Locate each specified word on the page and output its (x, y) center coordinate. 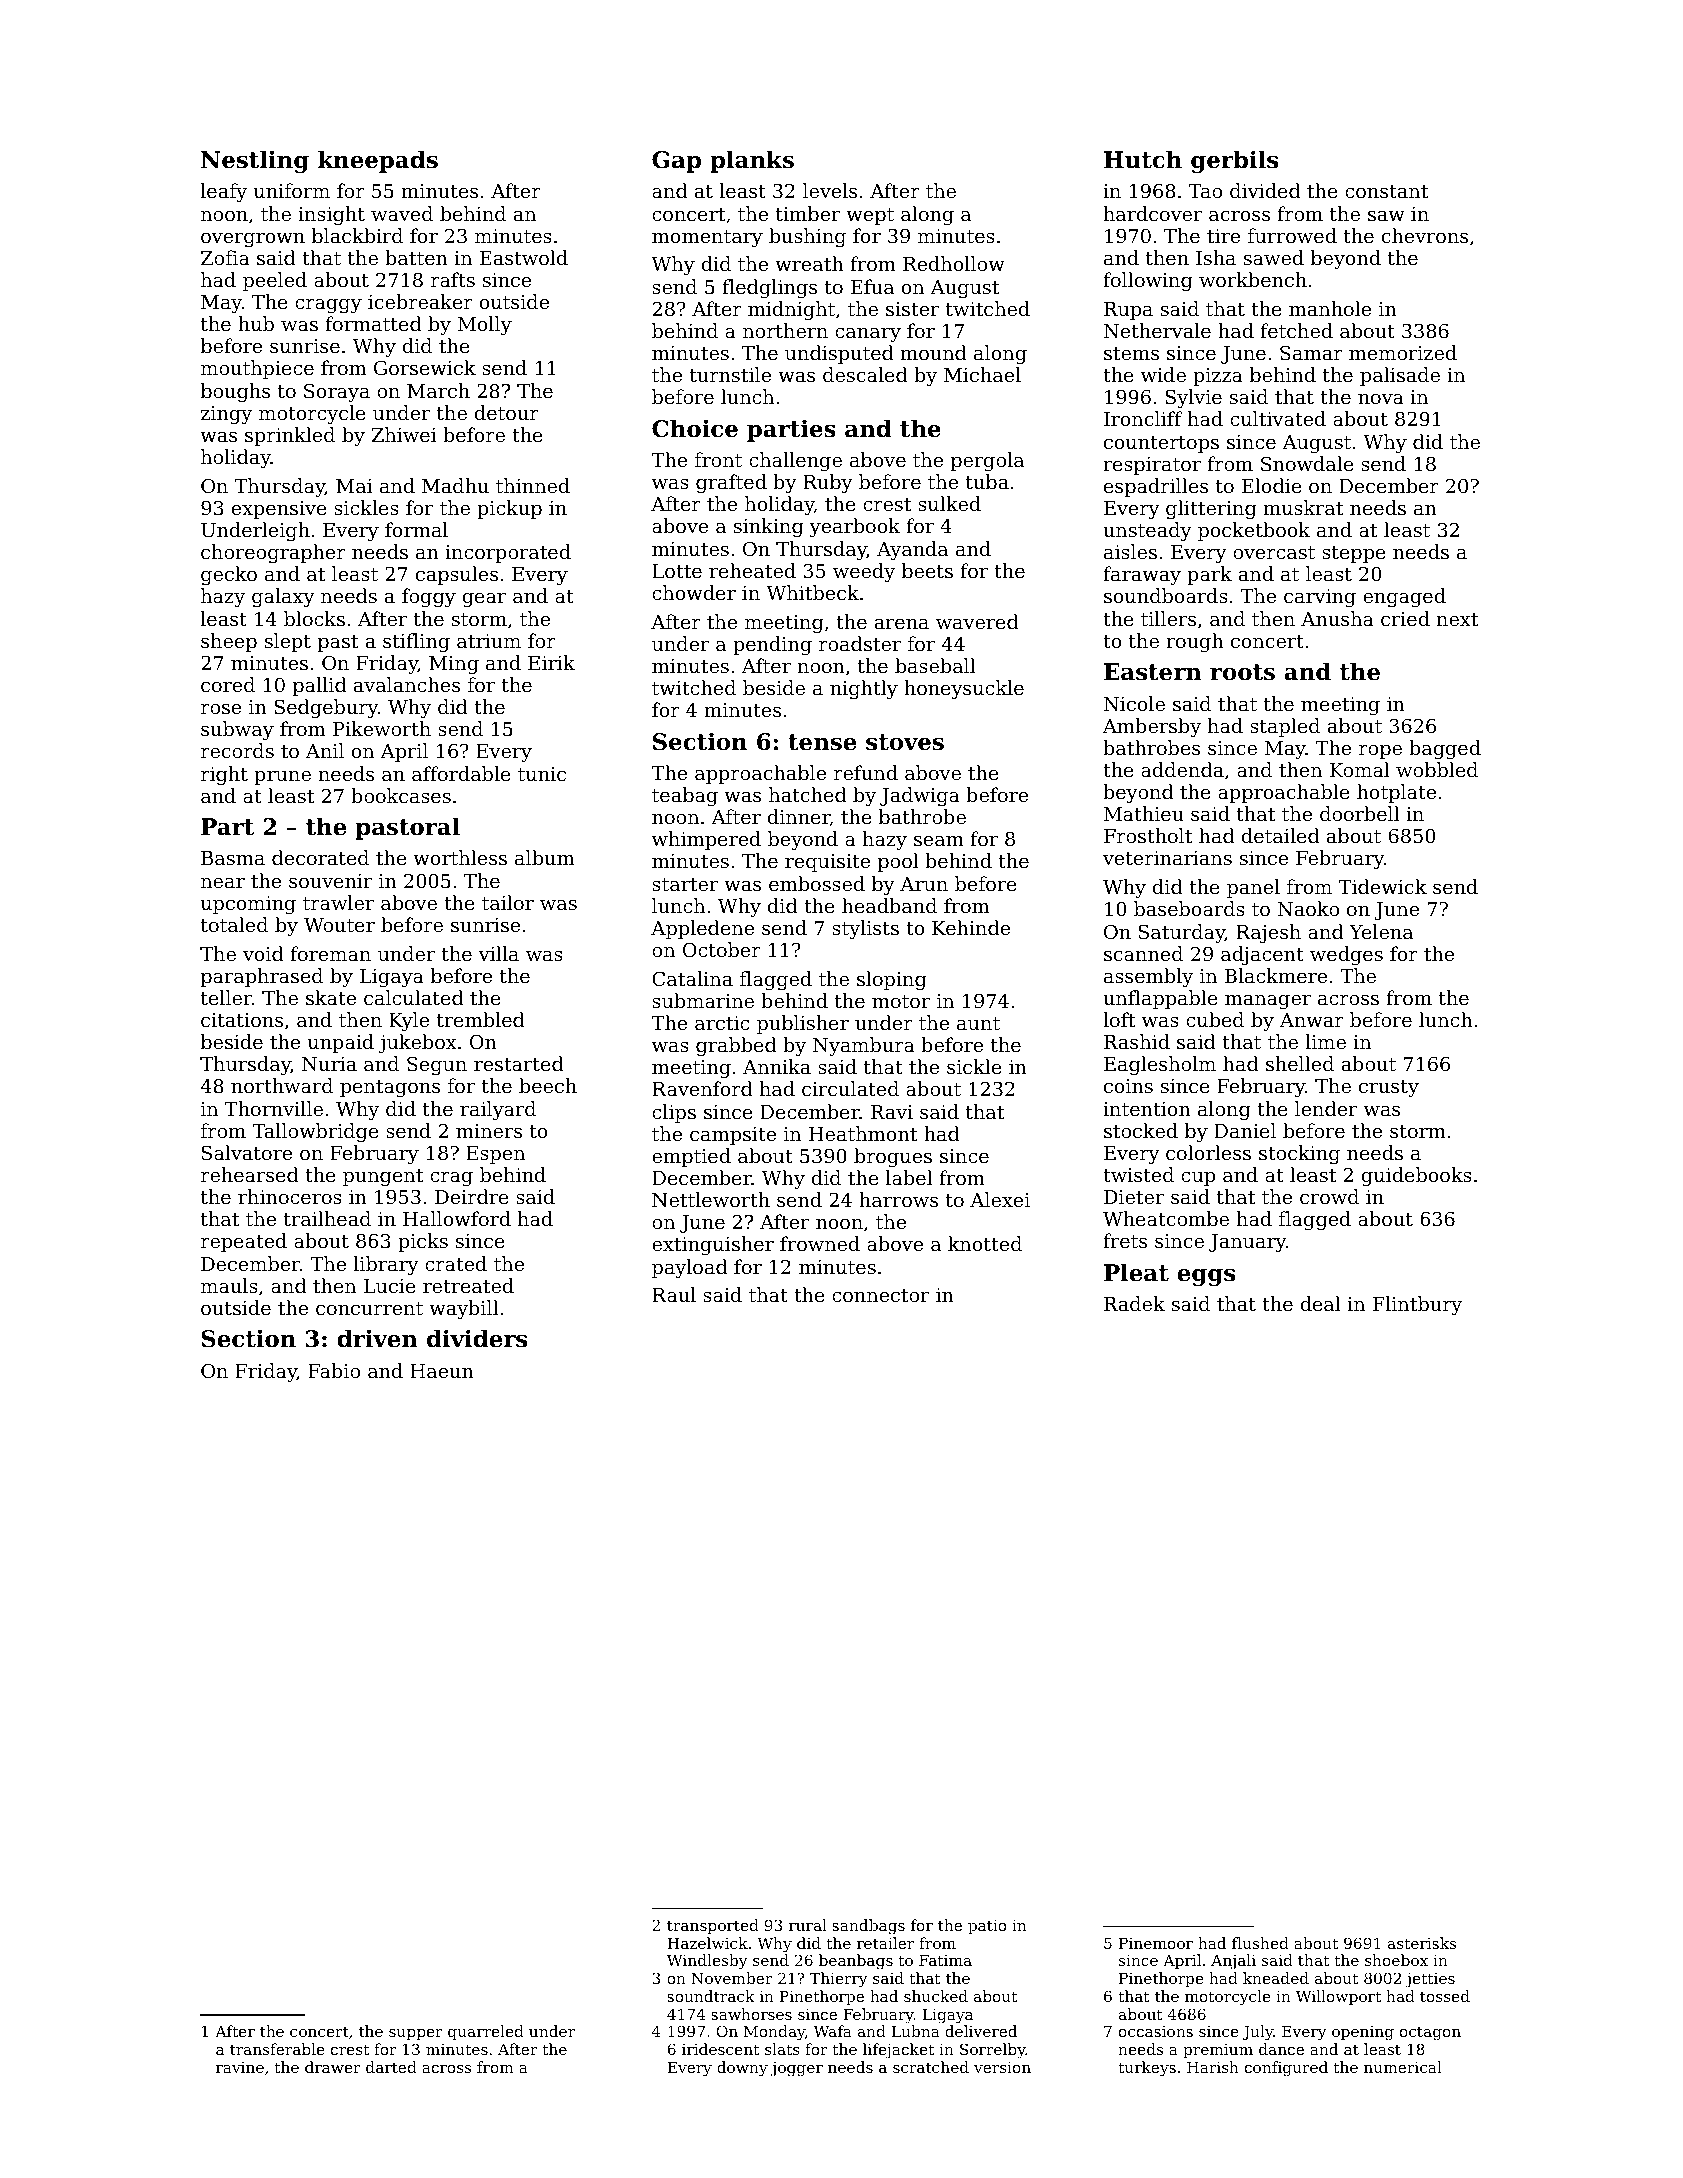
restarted (519, 1063)
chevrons (1425, 235)
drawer (333, 2067)
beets (927, 570)
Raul (674, 1294)
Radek (1134, 1303)
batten (416, 257)
